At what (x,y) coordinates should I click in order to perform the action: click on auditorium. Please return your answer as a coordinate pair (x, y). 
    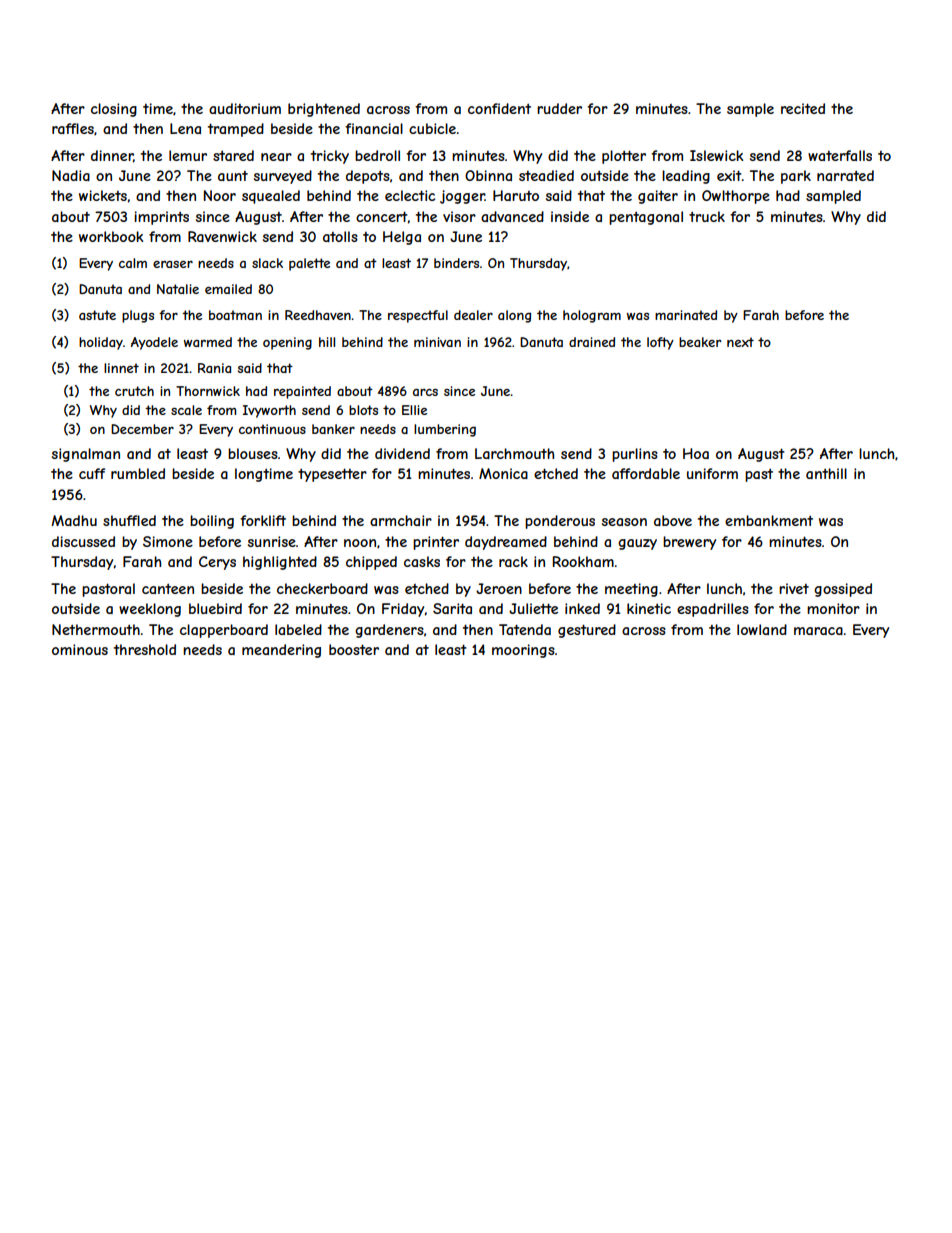
    Looking at the image, I should click on (245, 108).
